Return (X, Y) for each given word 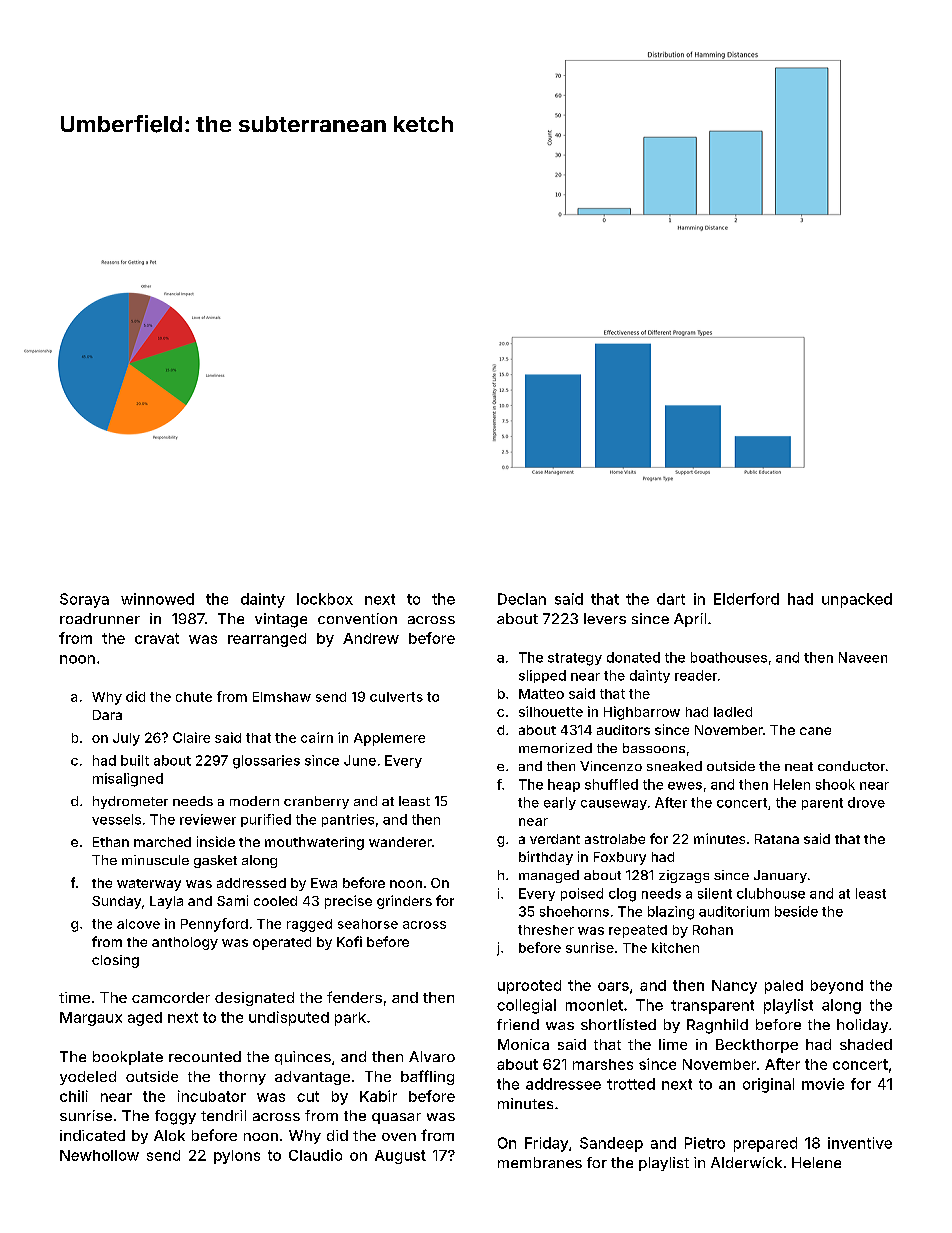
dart (671, 599)
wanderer (400, 842)
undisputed (289, 1018)
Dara (107, 715)
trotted (631, 1084)
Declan (522, 599)
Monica (523, 1044)
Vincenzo (611, 766)
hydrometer (130, 802)
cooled (275, 901)
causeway (614, 805)
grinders (404, 902)
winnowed (157, 599)
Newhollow (99, 1155)
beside (796, 911)
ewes (685, 786)
